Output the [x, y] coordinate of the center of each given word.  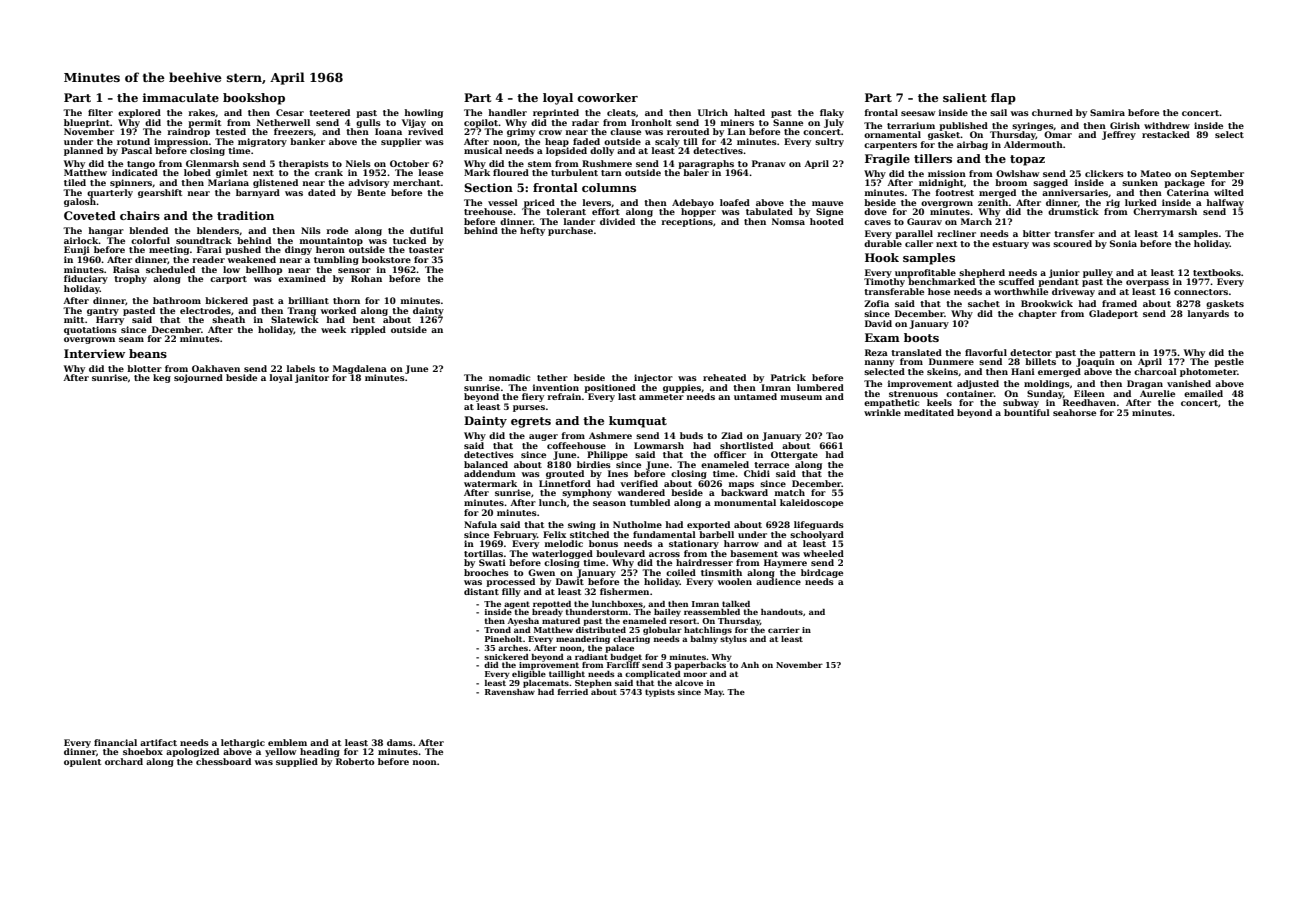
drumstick [1073, 211]
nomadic [509, 377]
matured [561, 621]
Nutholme [637, 524]
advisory [368, 183]
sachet [984, 303]
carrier [784, 630]
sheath [228, 319]
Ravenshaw [510, 692]
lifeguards [819, 525]
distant [481, 591]
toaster [426, 250]
